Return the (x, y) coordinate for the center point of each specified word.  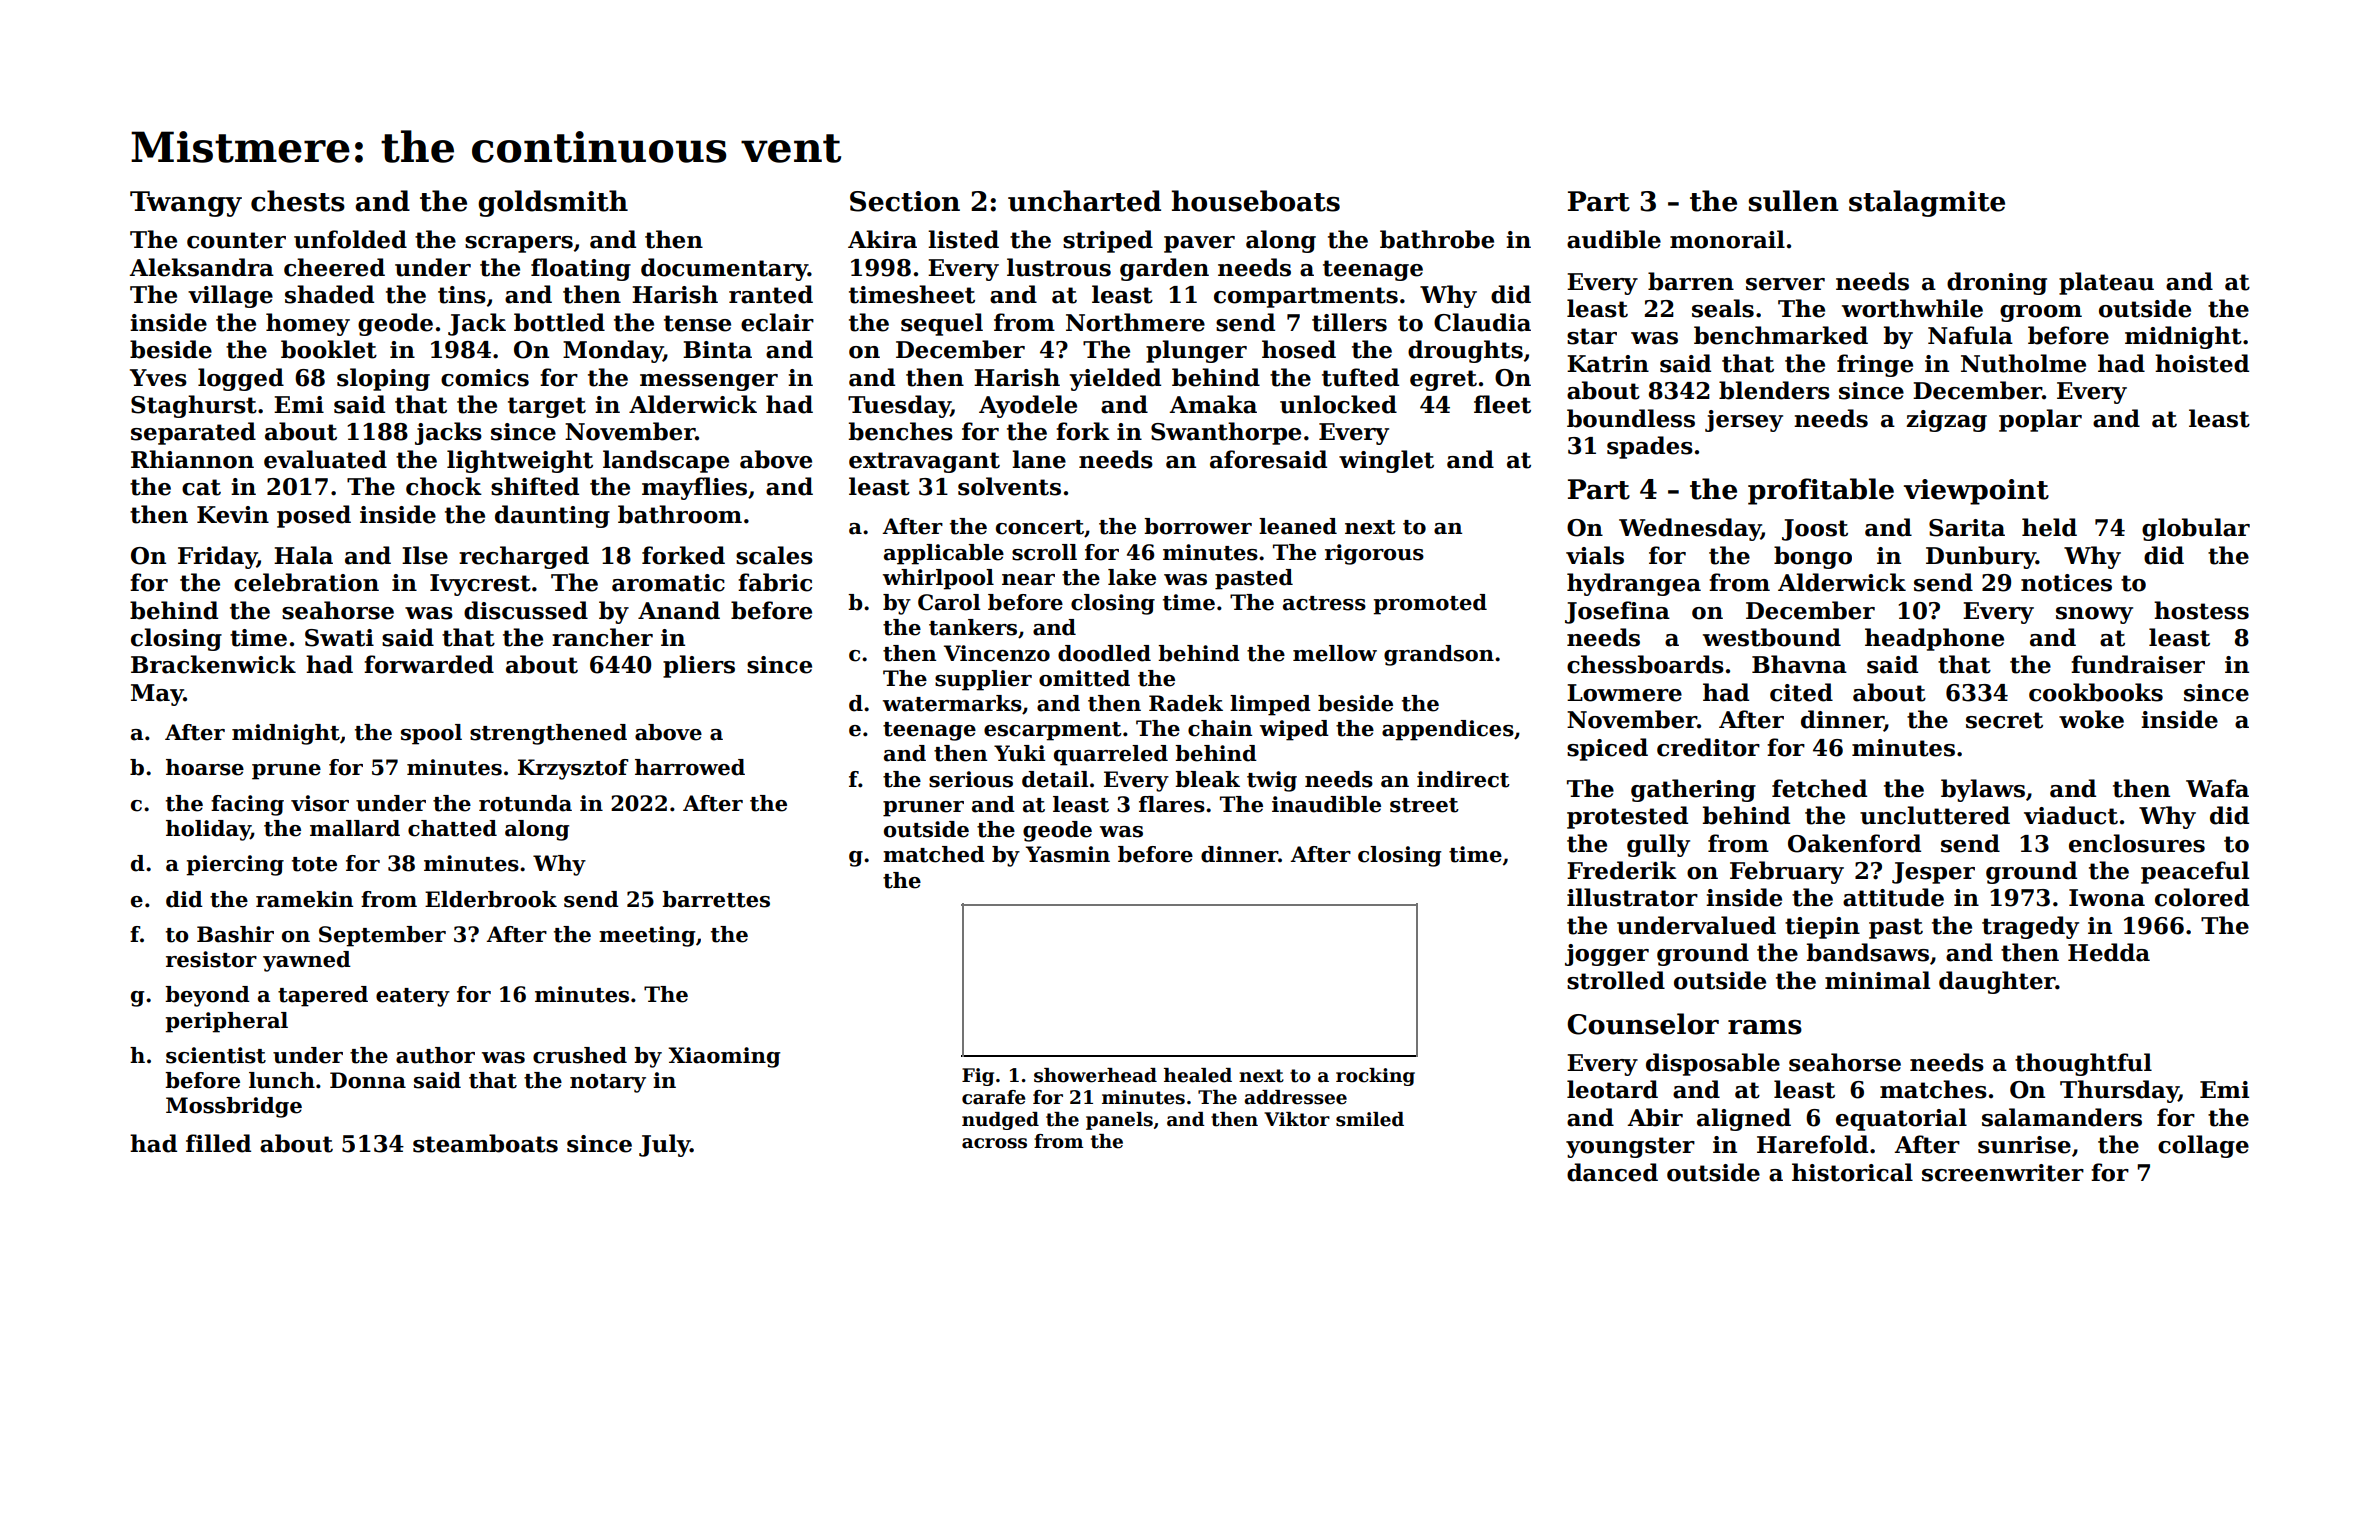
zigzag (1946, 421)
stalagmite (1927, 203)
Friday (217, 557)
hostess (2201, 610)
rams (1765, 1027)
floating (581, 269)
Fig (978, 1077)
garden (1164, 269)
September (382, 936)
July (664, 1145)
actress (1324, 603)
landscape (666, 461)
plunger (1196, 351)
